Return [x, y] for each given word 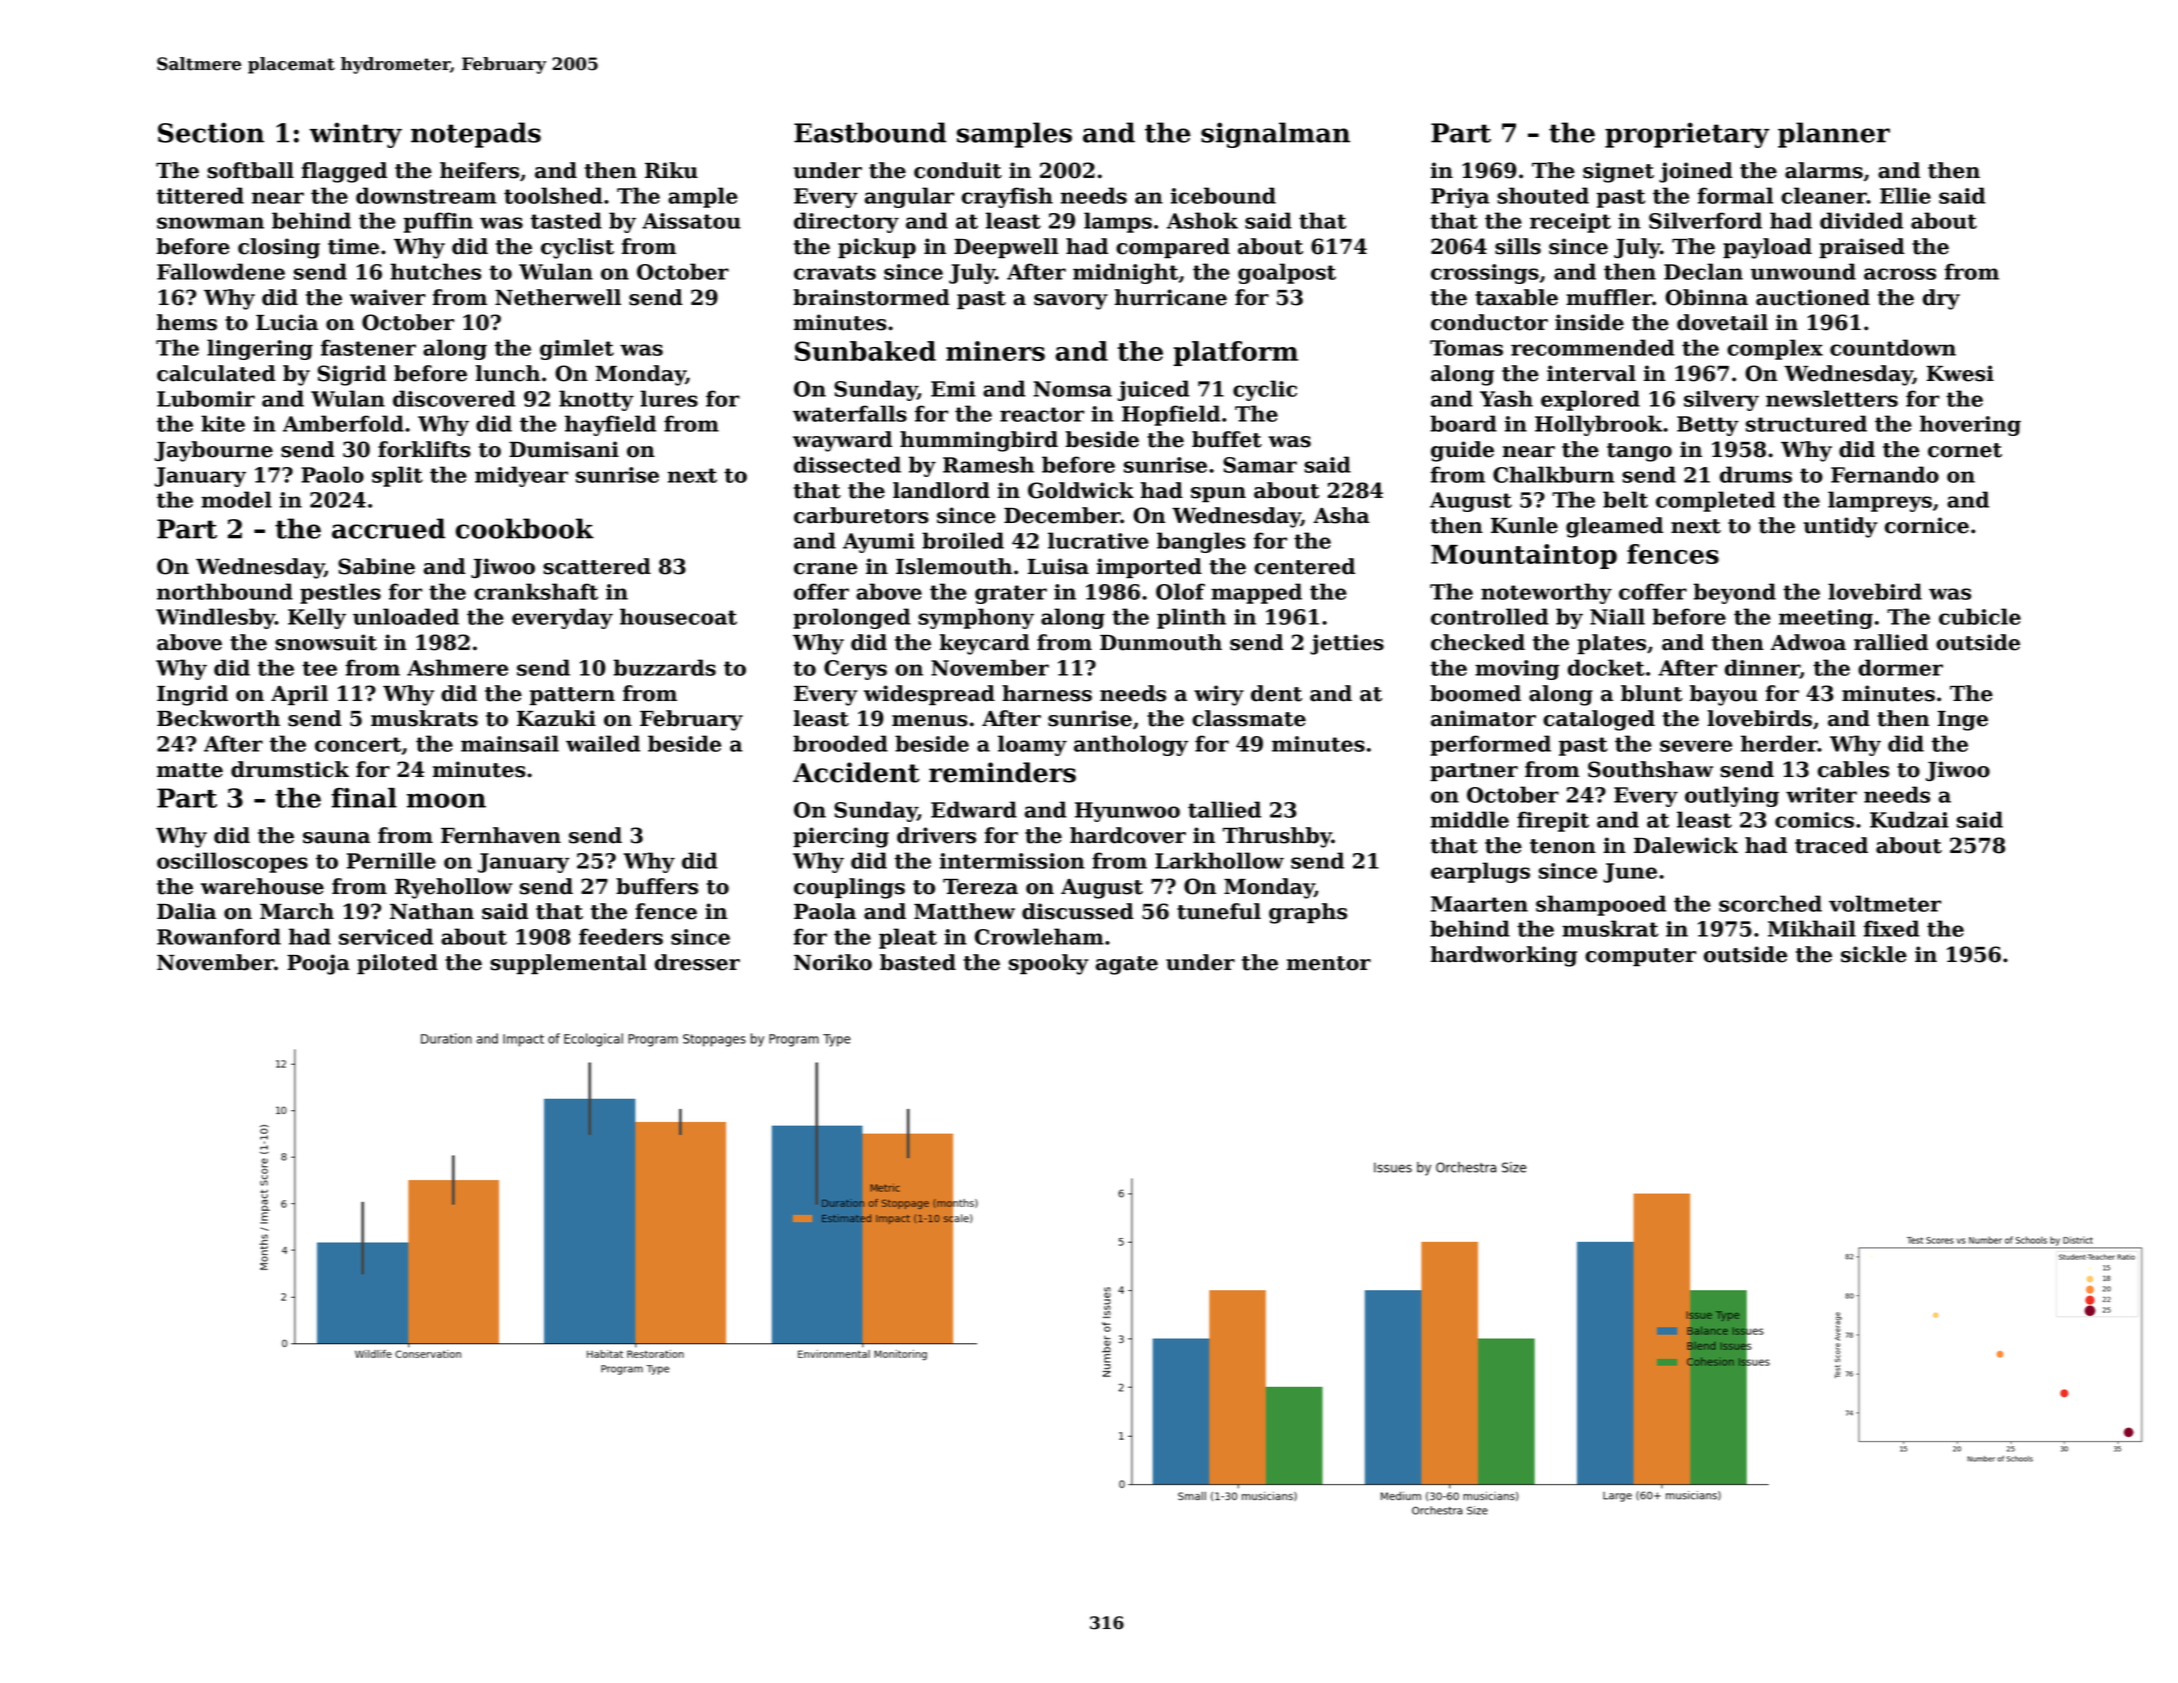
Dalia [186, 911]
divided [1861, 220]
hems [187, 322]
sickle [1874, 954]
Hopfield [1171, 415]
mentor [1329, 963]
